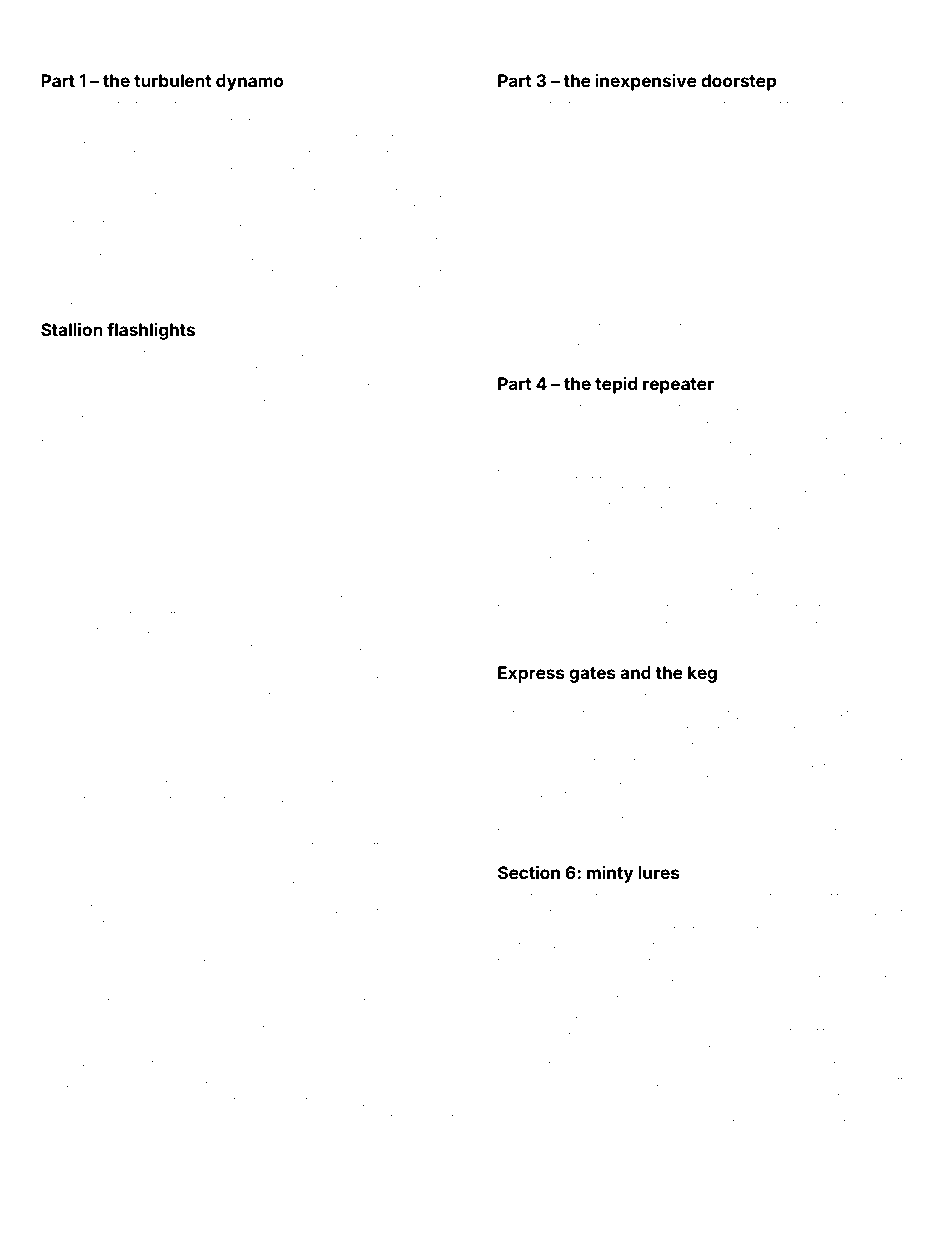 This document has height=1233, width=952. Describe the element at coordinates (434, 156) in the document. I see `bangle` at that location.
